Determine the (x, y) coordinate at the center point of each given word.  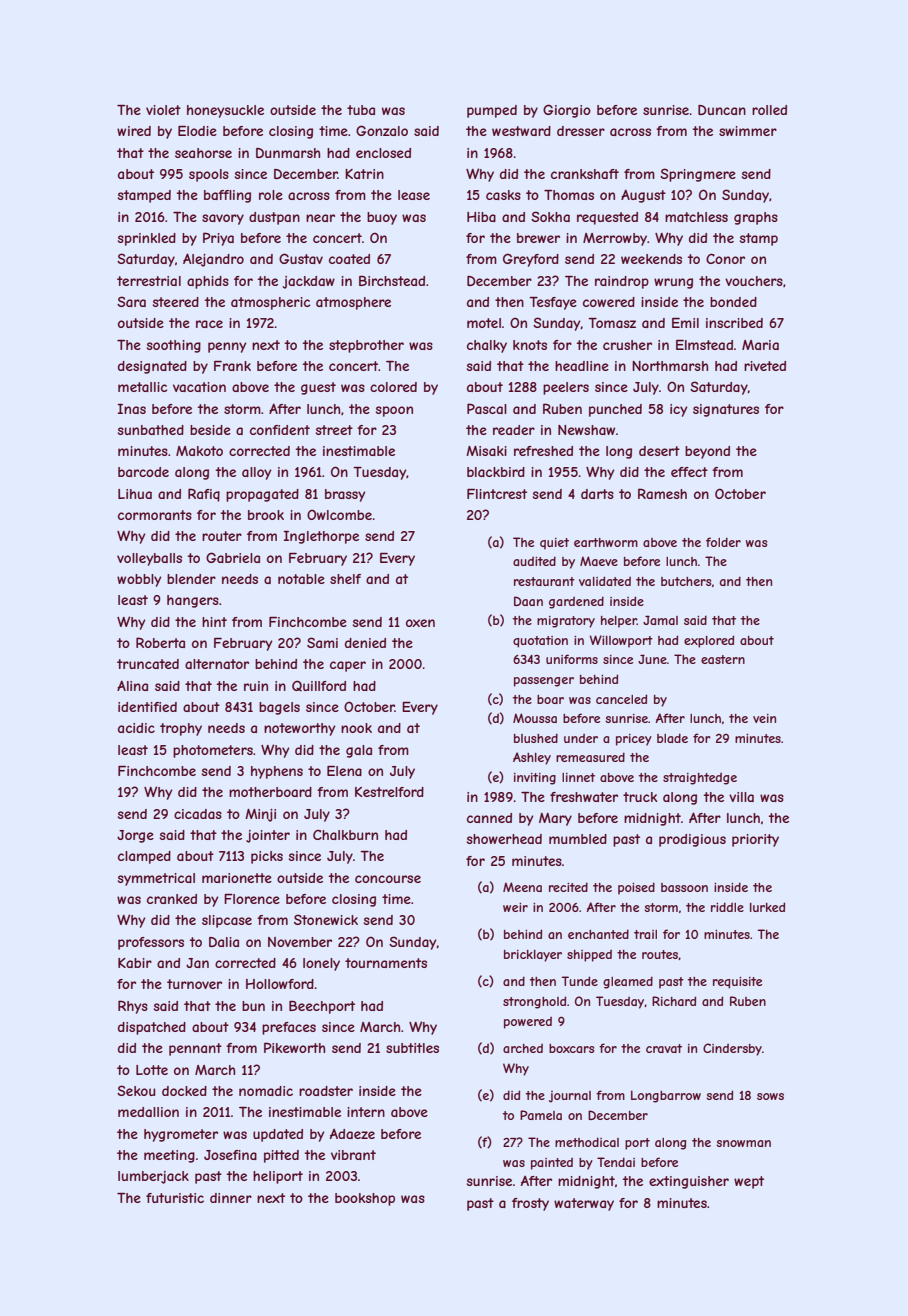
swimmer (748, 131)
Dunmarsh (288, 153)
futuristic (175, 1198)
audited (534, 561)
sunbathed (151, 430)
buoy (382, 218)
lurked (767, 907)
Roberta (160, 642)
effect (689, 472)
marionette (237, 878)
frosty (530, 1204)
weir (515, 907)
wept (749, 1182)
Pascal (487, 408)
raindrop (622, 282)
